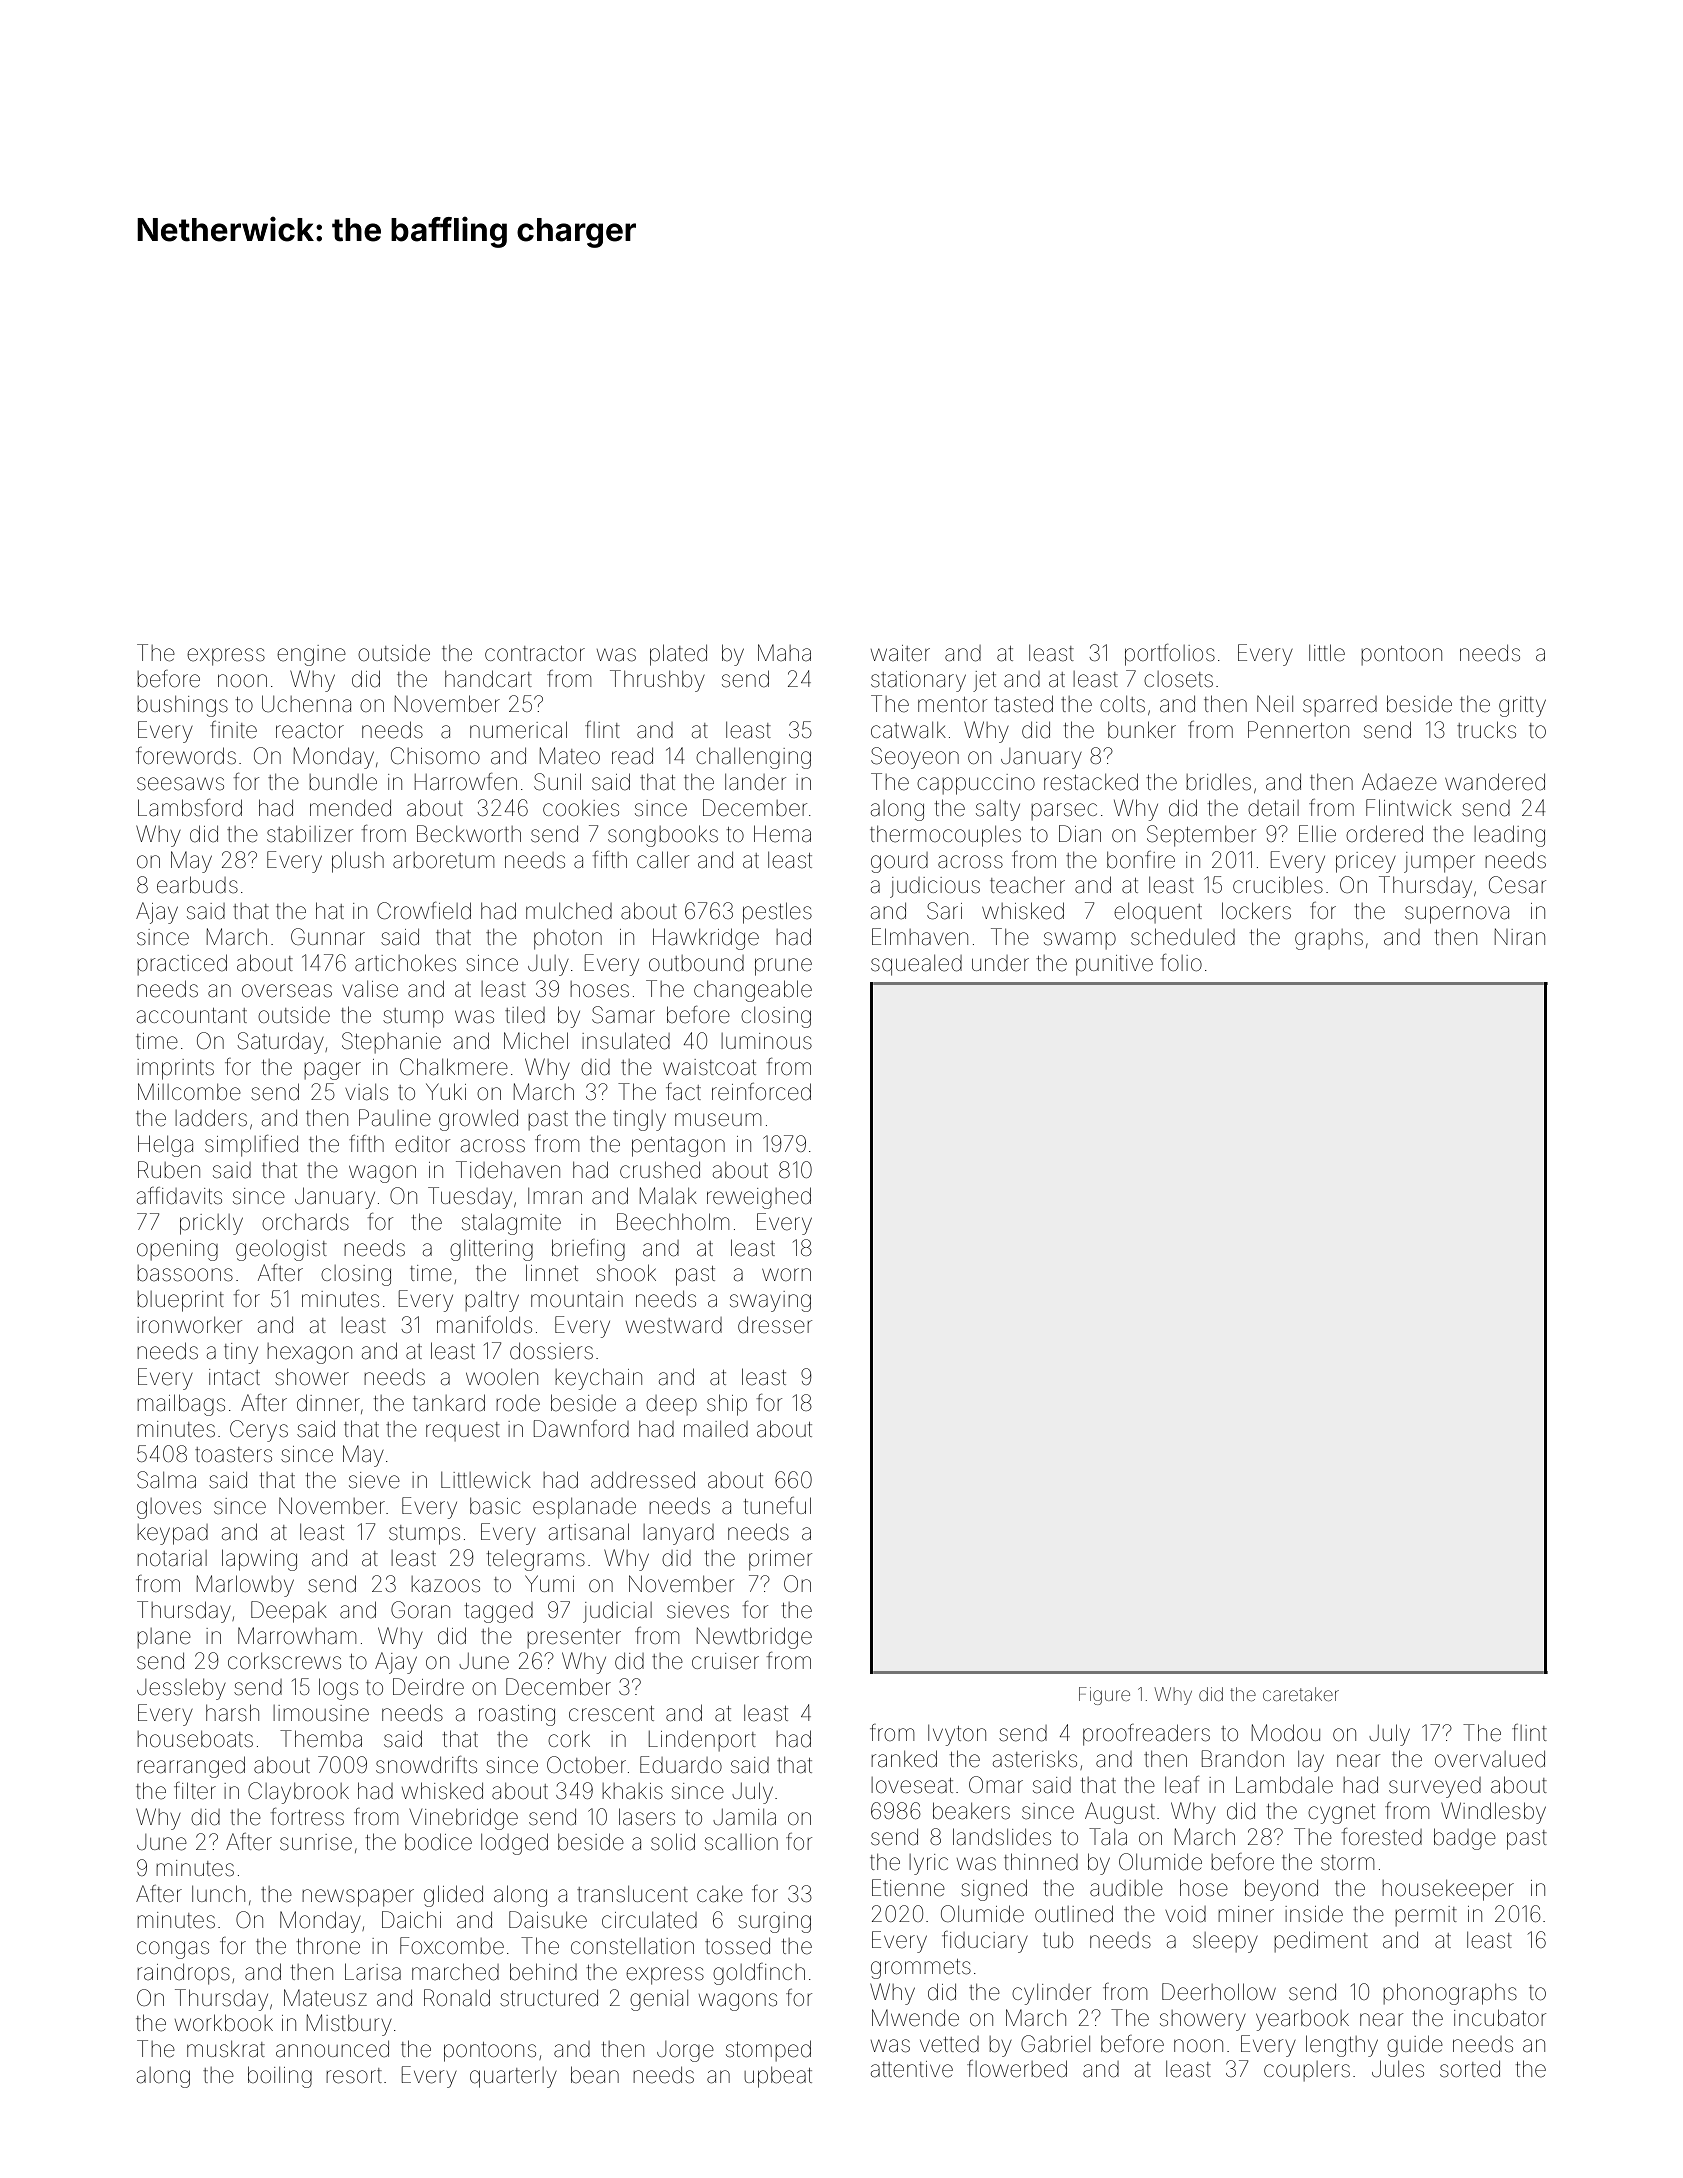  I want to click on upbeat, so click(778, 2077).
